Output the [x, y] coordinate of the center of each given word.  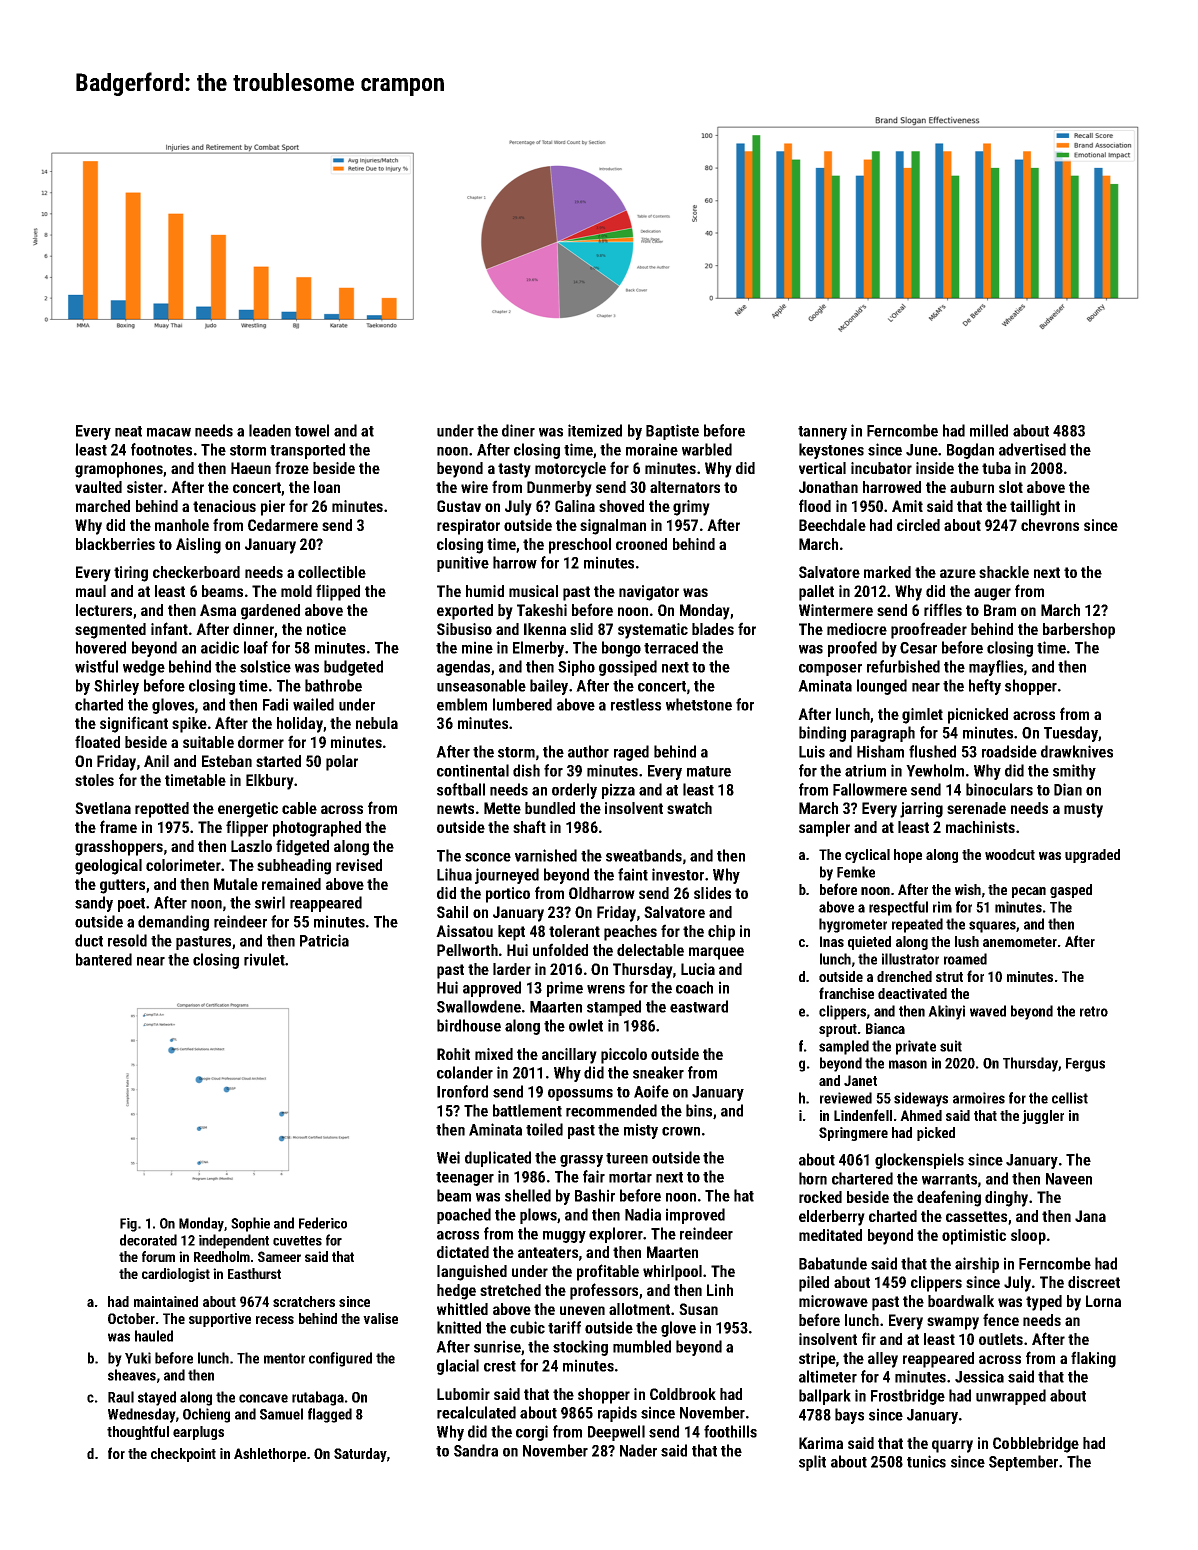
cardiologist [176, 1275]
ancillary [569, 1056]
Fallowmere [870, 789]
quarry [952, 1446]
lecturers [104, 610]
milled [989, 430]
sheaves [132, 1375]
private [916, 1047]
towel [312, 430]
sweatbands [644, 855]
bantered [104, 959]
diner [518, 430]
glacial [458, 1367]
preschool [580, 546]
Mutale [236, 884]
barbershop [1079, 631]
